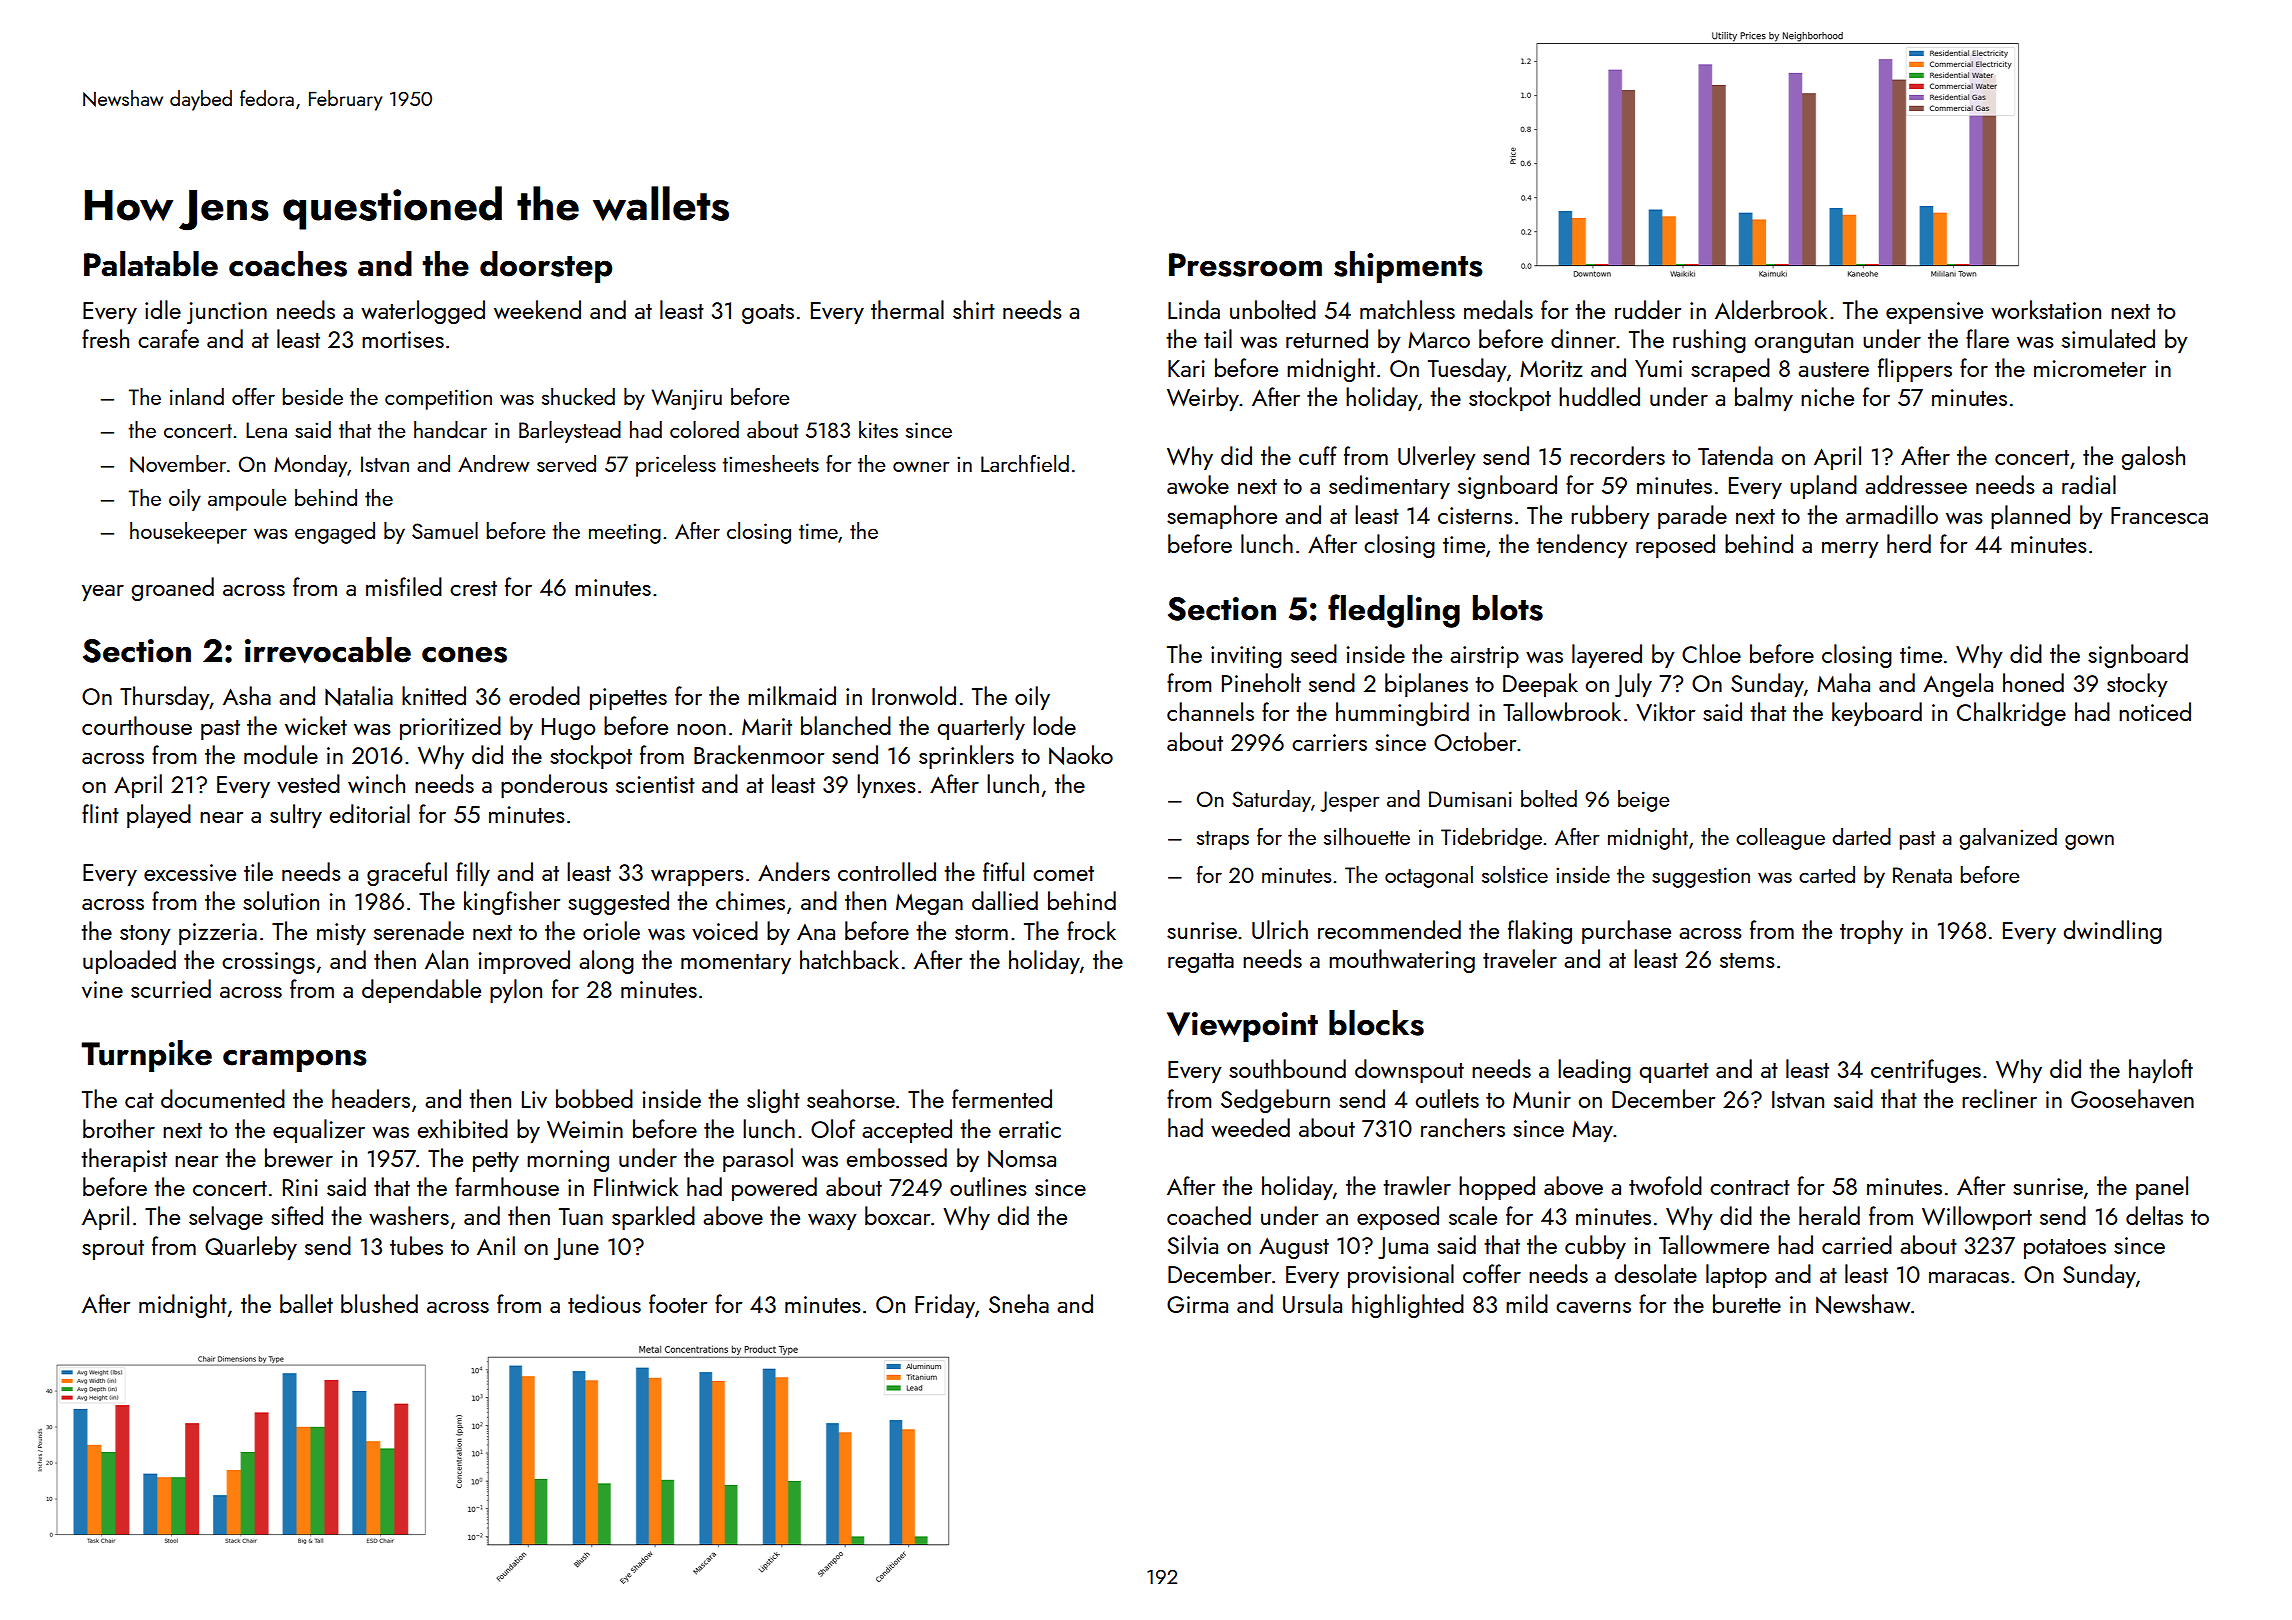  What do you see at coordinates (1408, 1306) in the page?
I see `highlighted` at bounding box center [1408, 1306].
